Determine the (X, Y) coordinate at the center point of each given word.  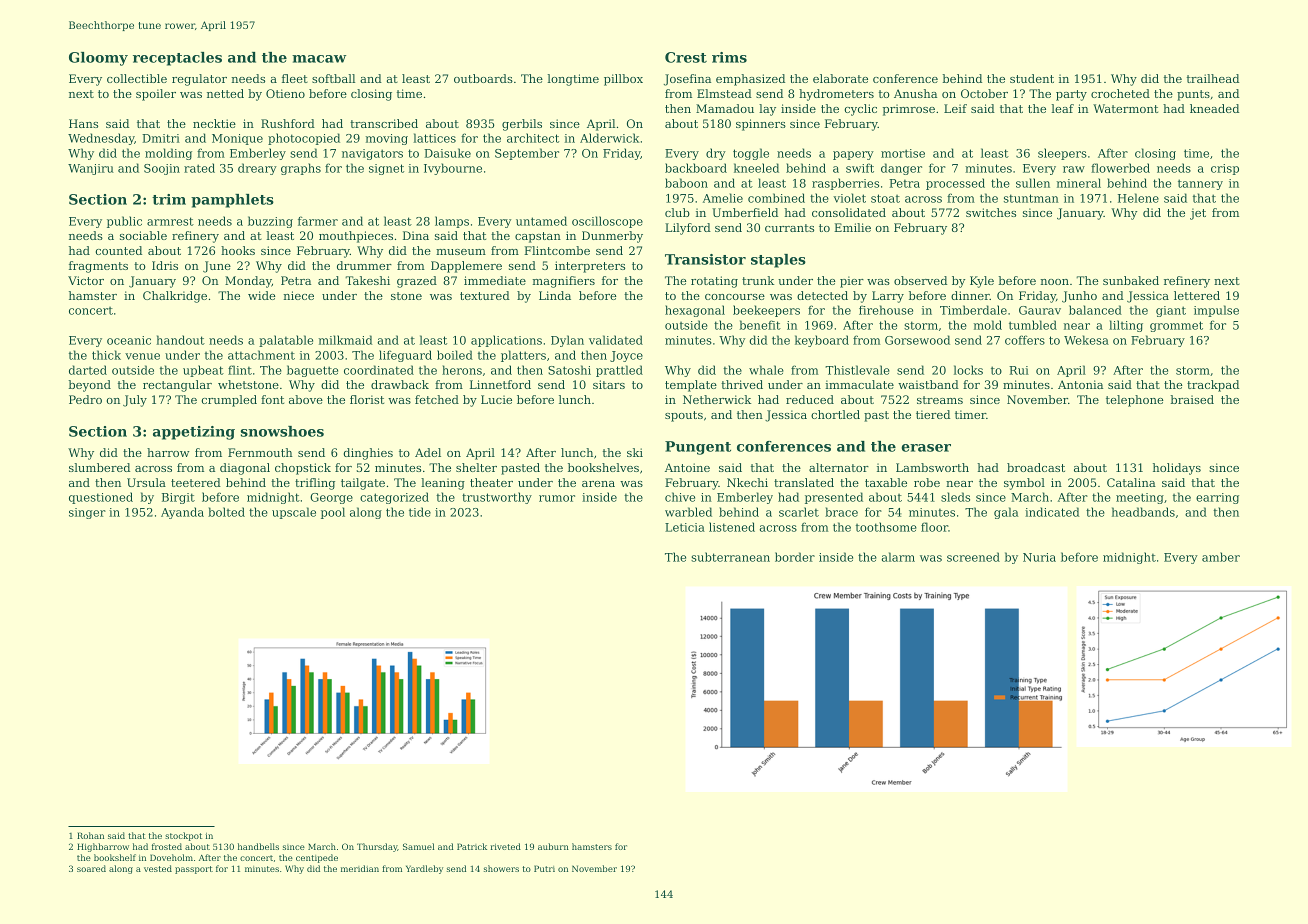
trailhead (1213, 78)
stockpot (183, 836)
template (691, 386)
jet (1198, 214)
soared (91, 868)
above (306, 399)
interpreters (590, 267)
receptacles (177, 59)
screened (973, 557)
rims (729, 57)
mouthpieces (356, 237)
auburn (553, 846)
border (795, 557)
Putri (544, 868)
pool (333, 513)
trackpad (1213, 386)
